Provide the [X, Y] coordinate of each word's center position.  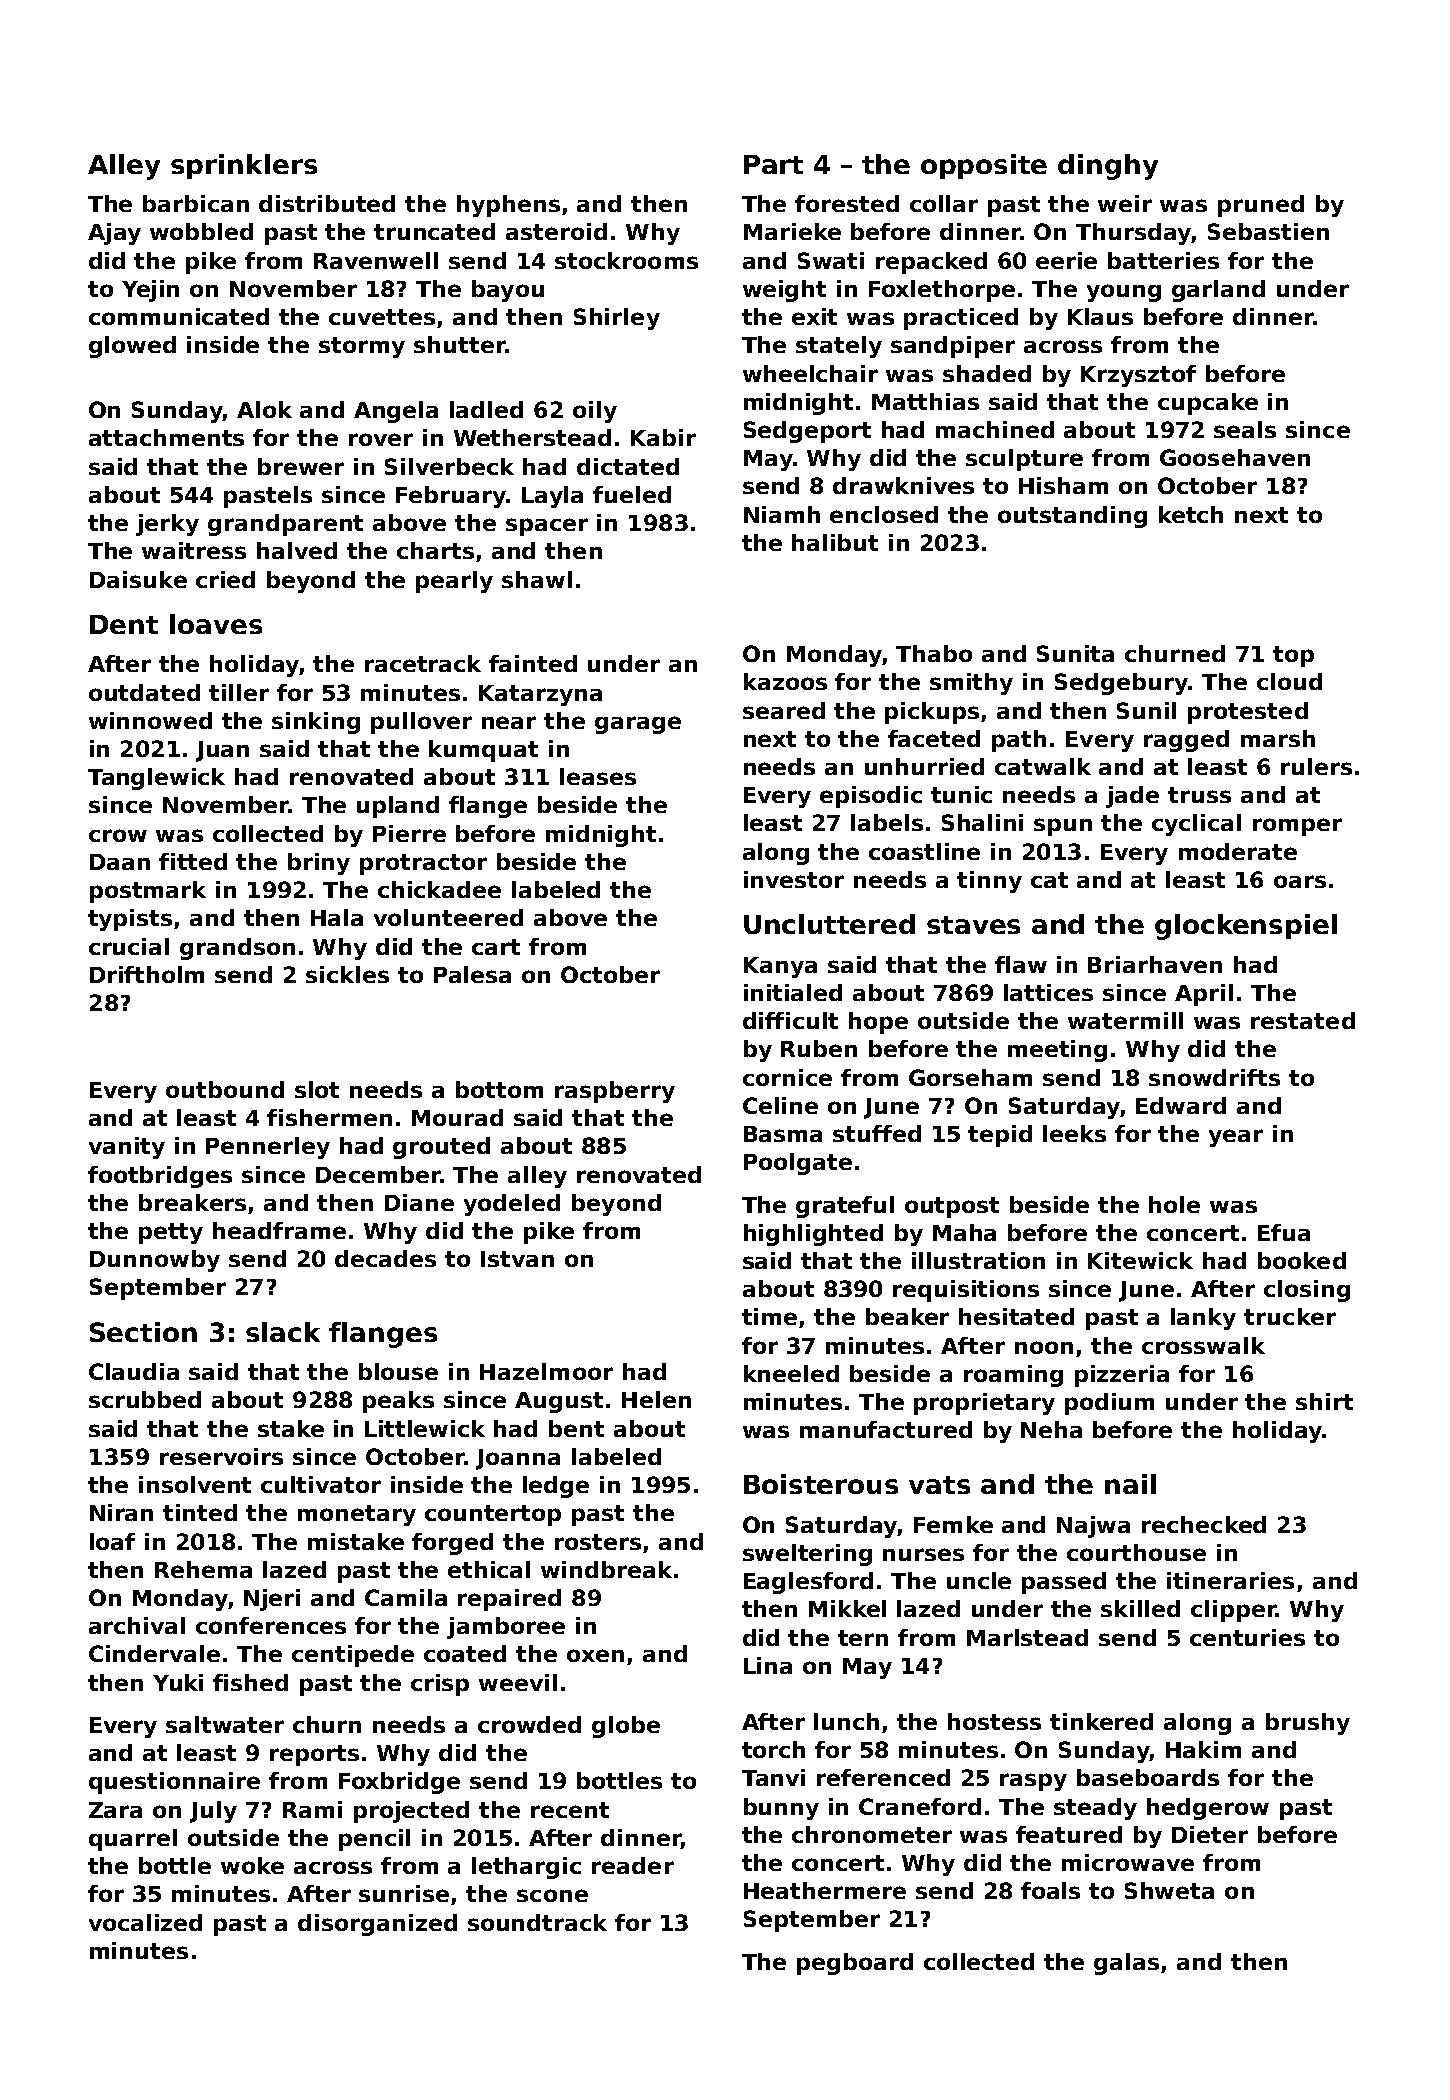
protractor [423, 864]
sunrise [404, 1893]
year [1236, 1138]
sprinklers [244, 166]
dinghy [1108, 167]
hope [878, 1023]
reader [633, 1865]
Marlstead [1027, 1637]
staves [973, 925]
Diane [419, 1202]
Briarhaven [1155, 964]
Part [773, 164]
